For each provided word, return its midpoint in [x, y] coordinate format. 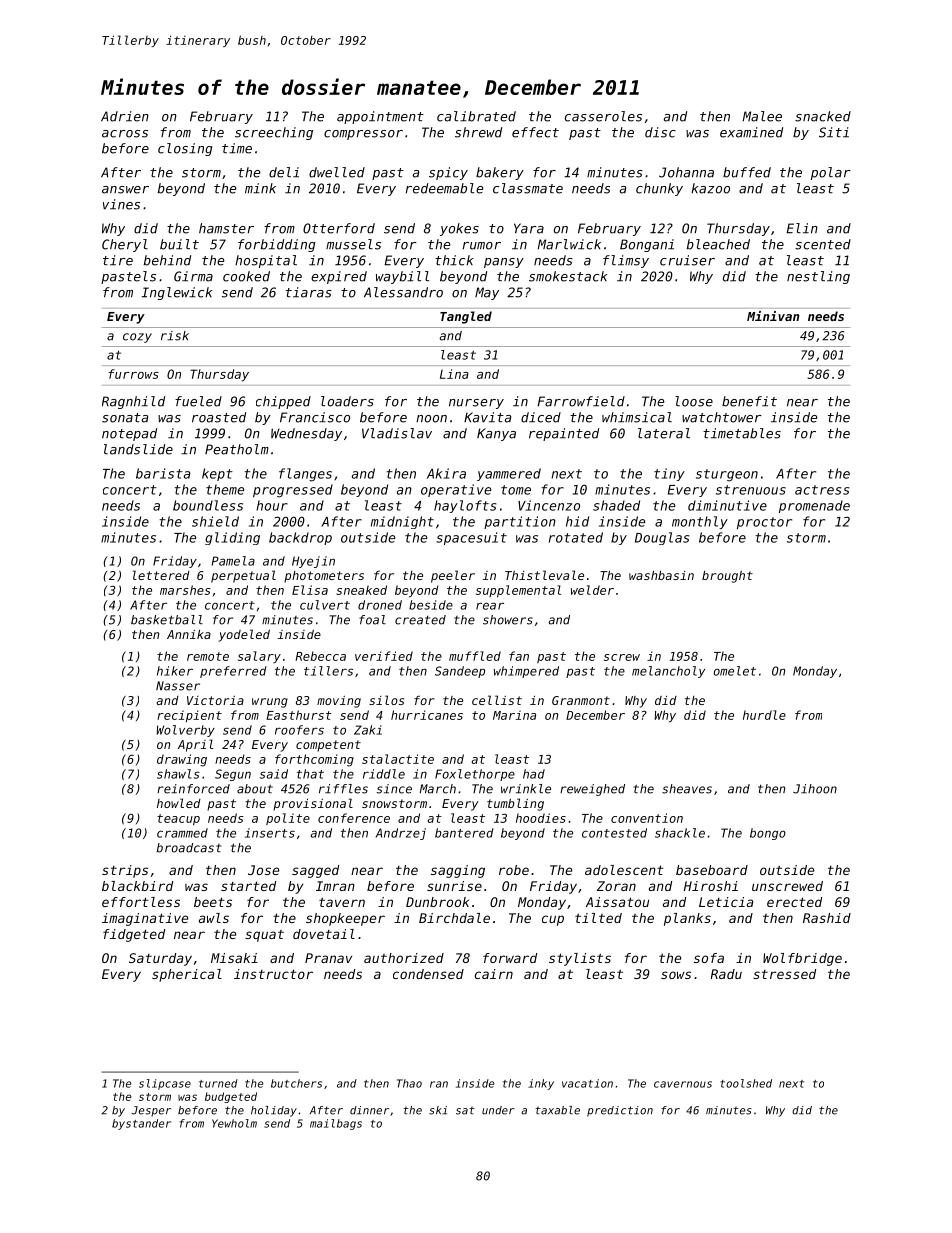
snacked [823, 116]
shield [215, 521]
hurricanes [427, 715]
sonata [125, 418]
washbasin [661, 575]
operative [456, 490]
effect [535, 132]
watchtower [722, 417]
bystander [141, 1124]
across [125, 134]
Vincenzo [549, 505]
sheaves [687, 789]
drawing [182, 760]
